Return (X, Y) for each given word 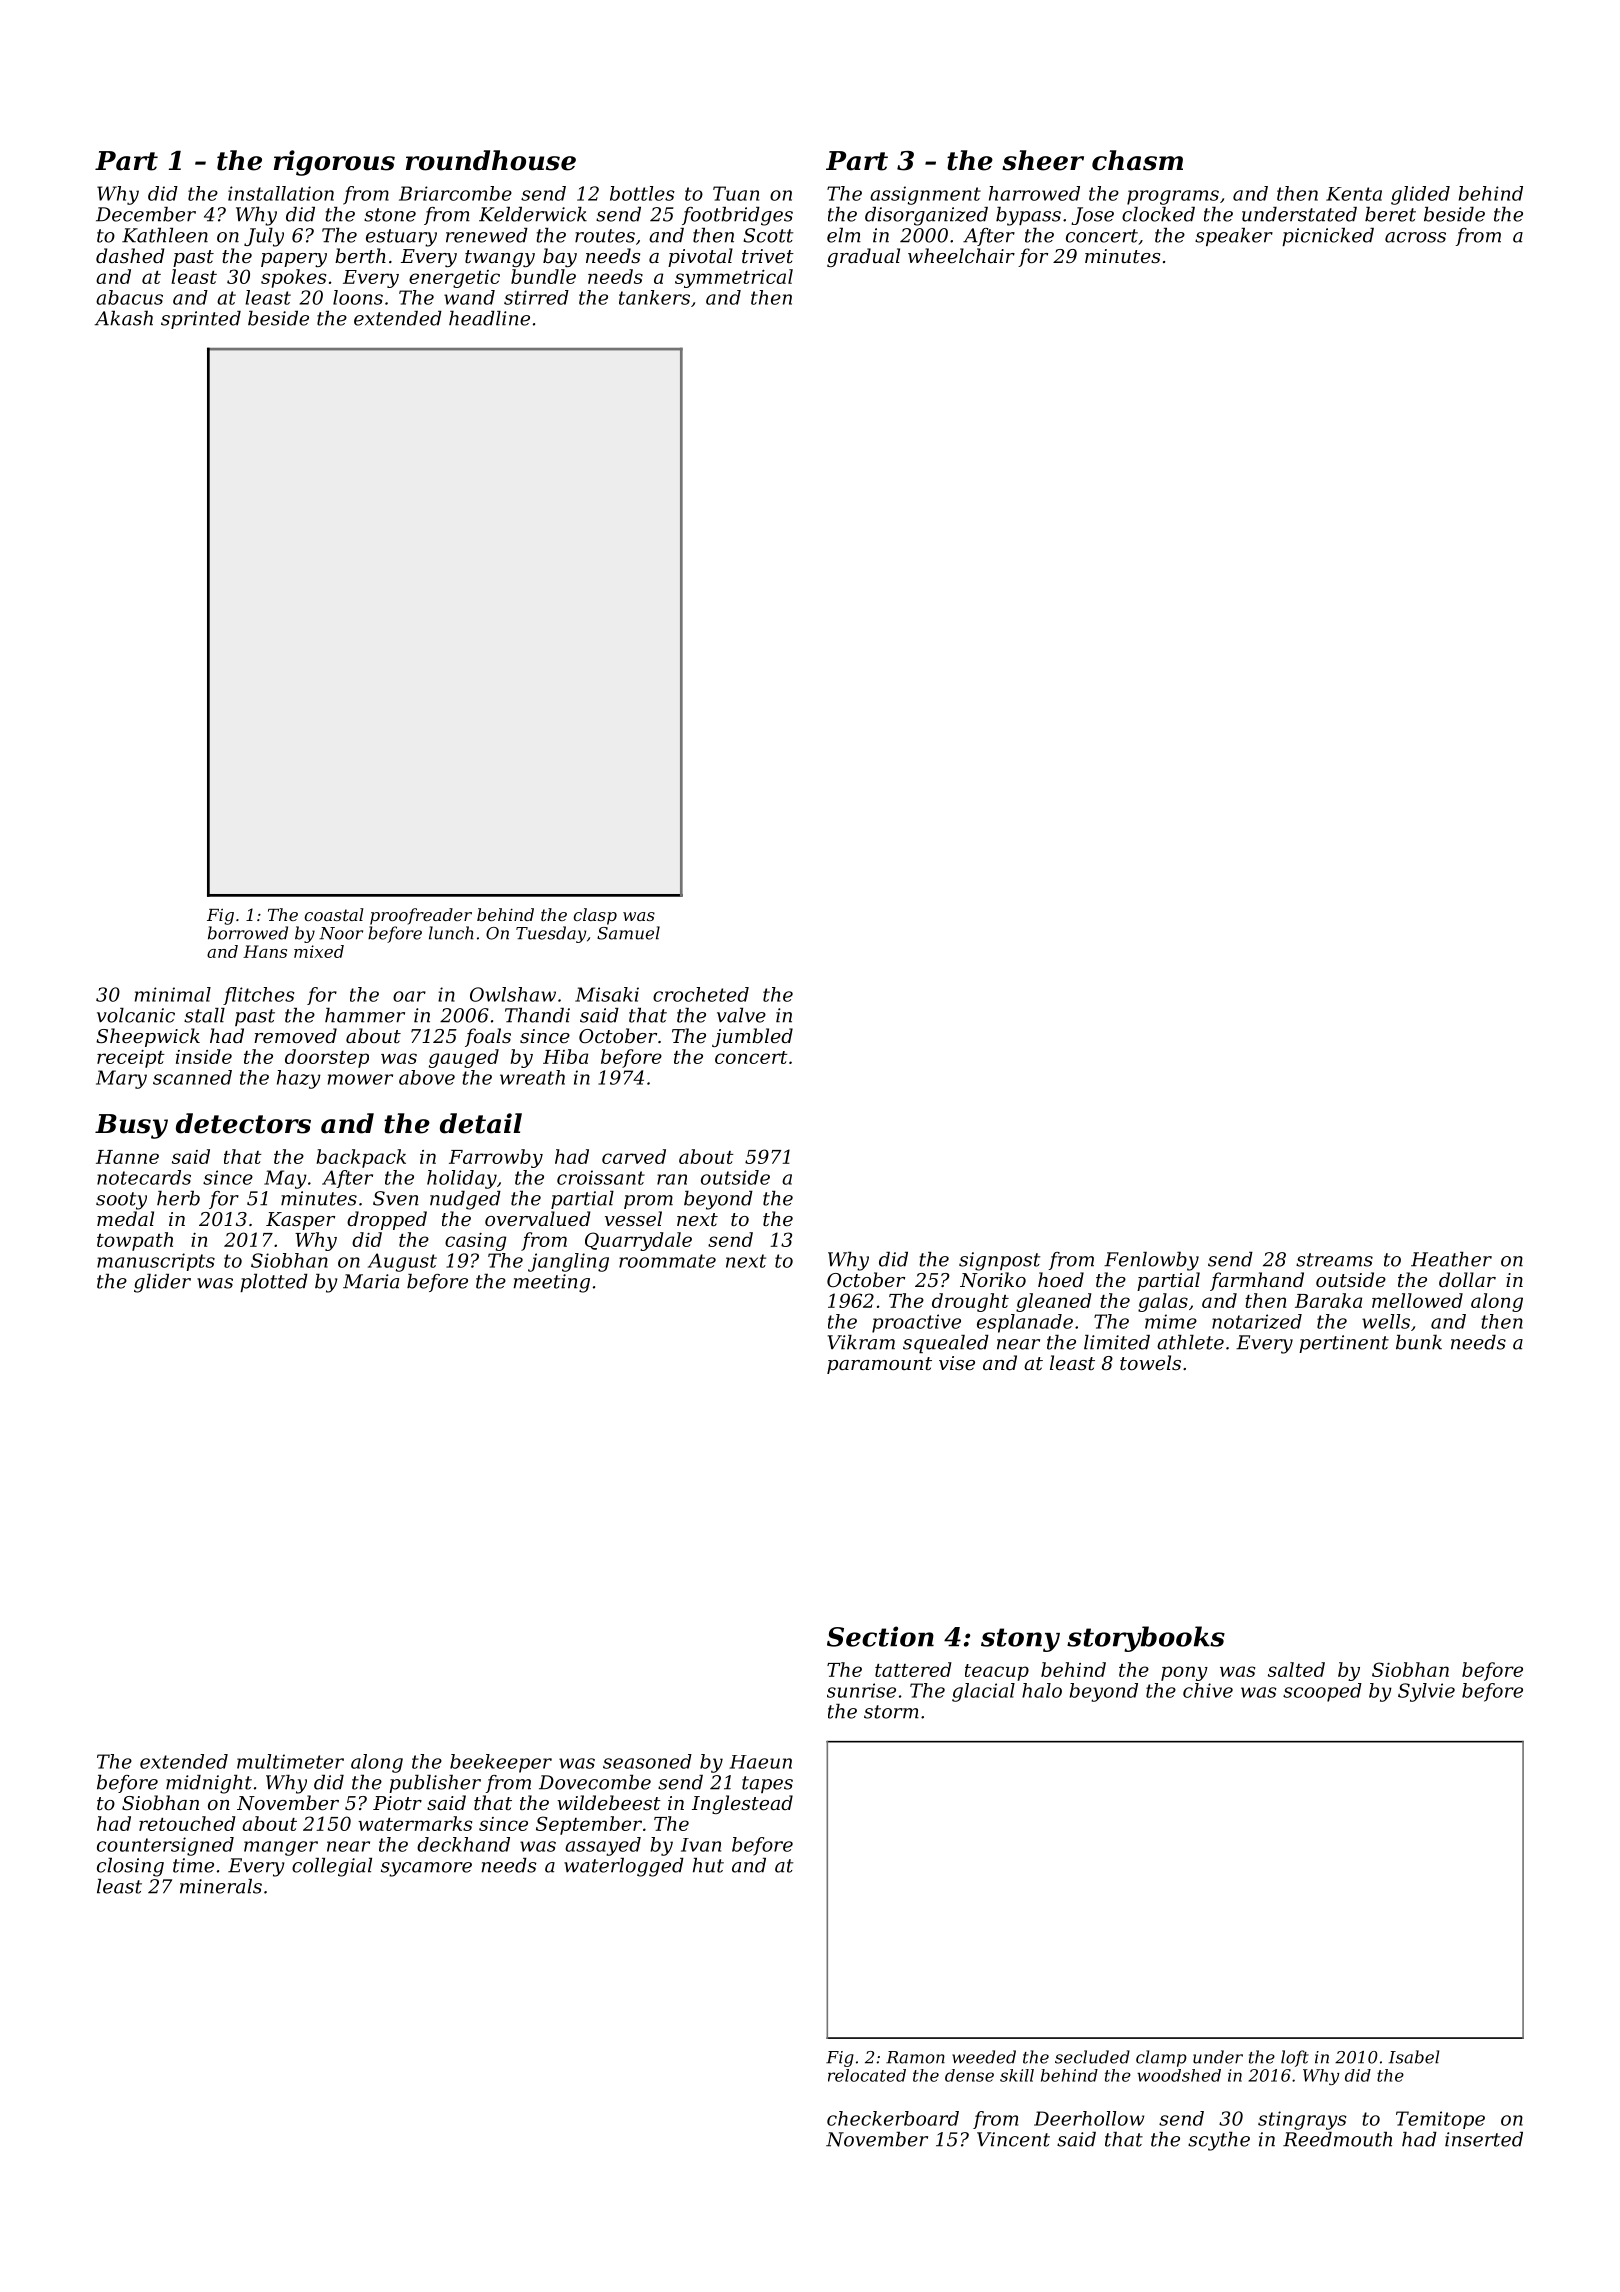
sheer (1043, 160)
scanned (192, 1077)
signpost (999, 1261)
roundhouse (491, 160)
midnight (209, 1784)
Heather (1451, 1259)
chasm (1137, 160)
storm (891, 1712)
